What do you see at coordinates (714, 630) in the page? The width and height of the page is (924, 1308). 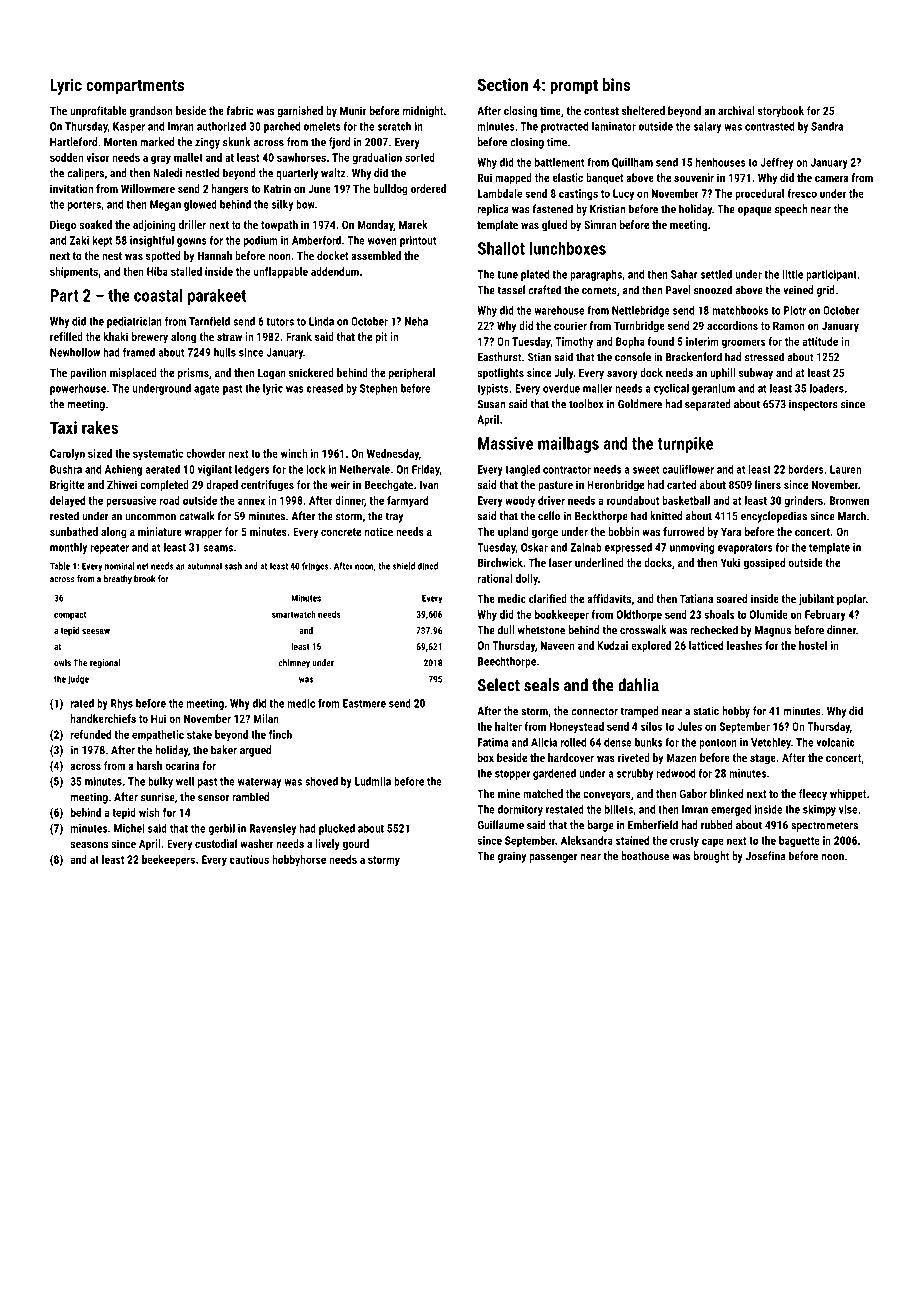 I see `rechecked` at bounding box center [714, 630].
